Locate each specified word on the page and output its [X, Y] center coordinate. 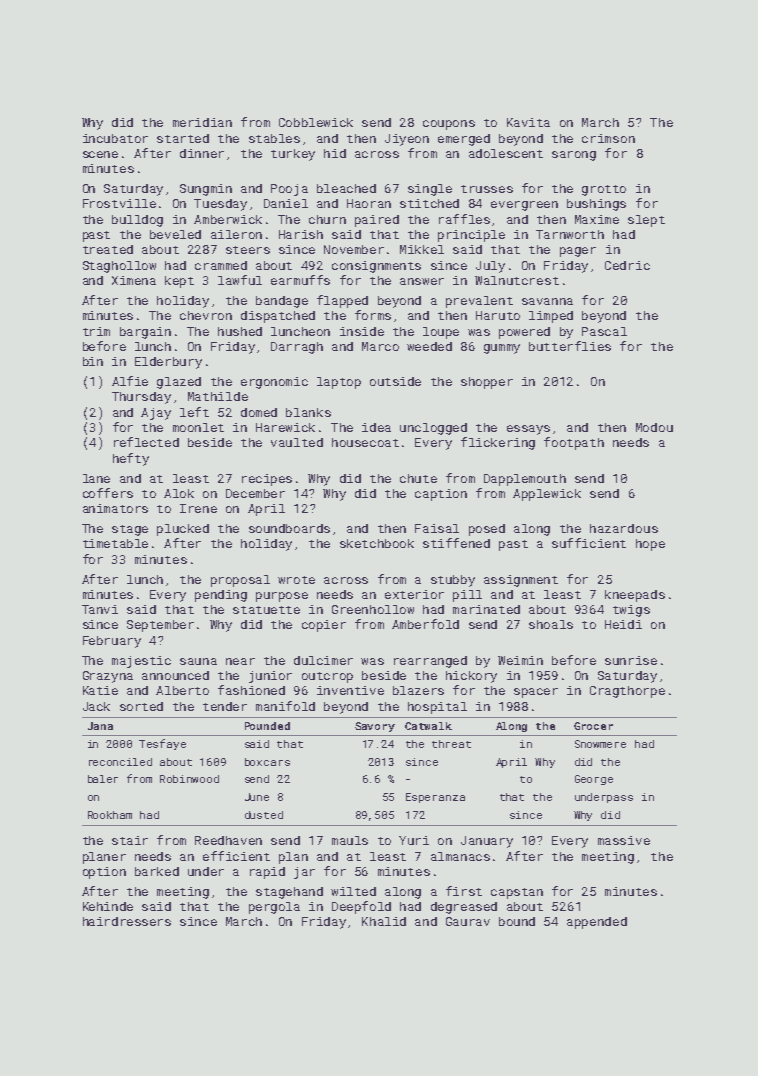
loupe [441, 333]
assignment [521, 581]
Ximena [134, 280]
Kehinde [108, 906]
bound [517, 921]
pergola [274, 908]
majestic [141, 662]
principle [471, 236]
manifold [285, 706]
